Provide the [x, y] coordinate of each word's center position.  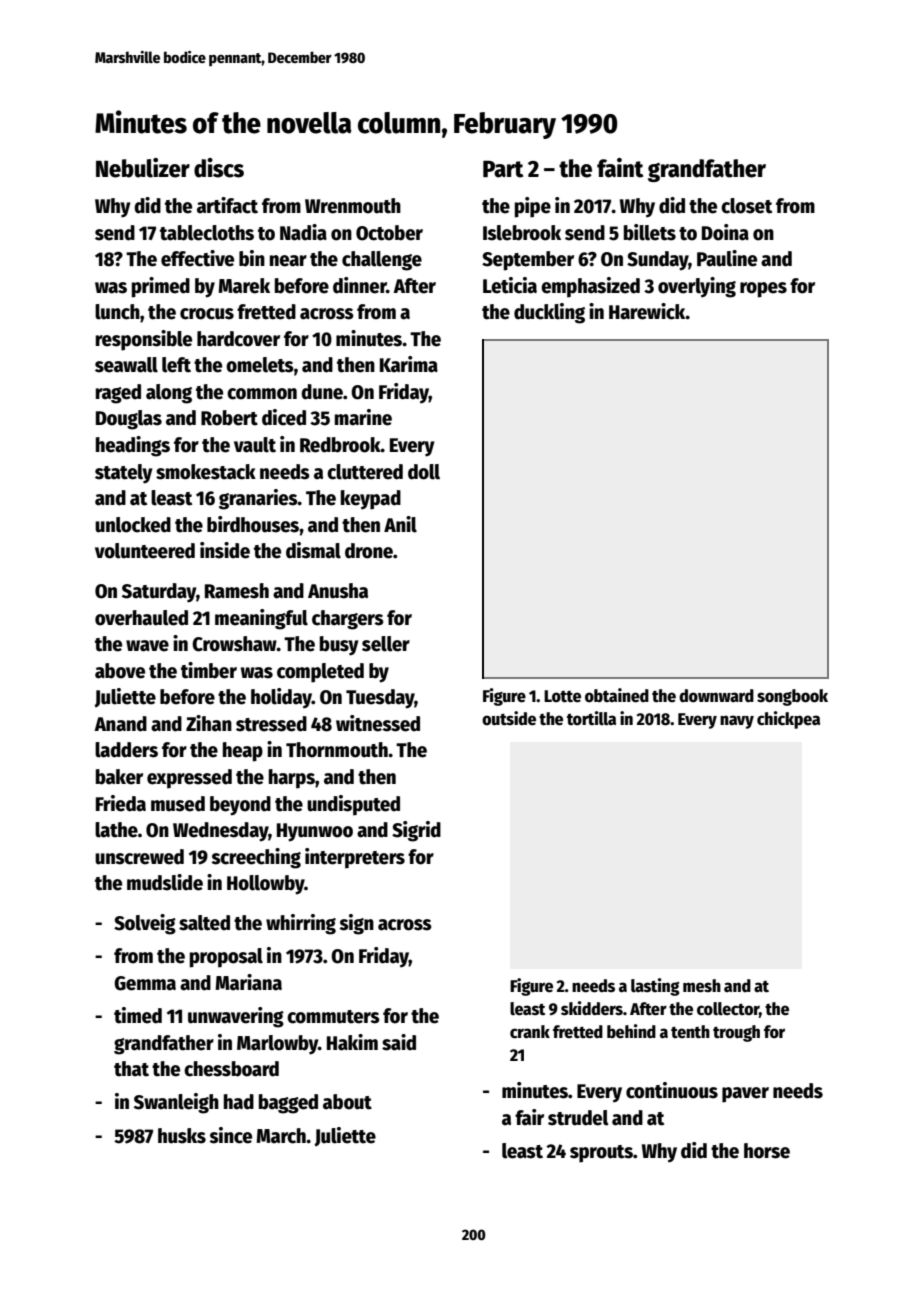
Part [503, 169]
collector [728, 1009]
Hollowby [266, 885]
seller [386, 644]
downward [716, 696]
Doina [725, 232]
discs [219, 168]
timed [138, 1015]
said [399, 1042]
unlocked [133, 525]
